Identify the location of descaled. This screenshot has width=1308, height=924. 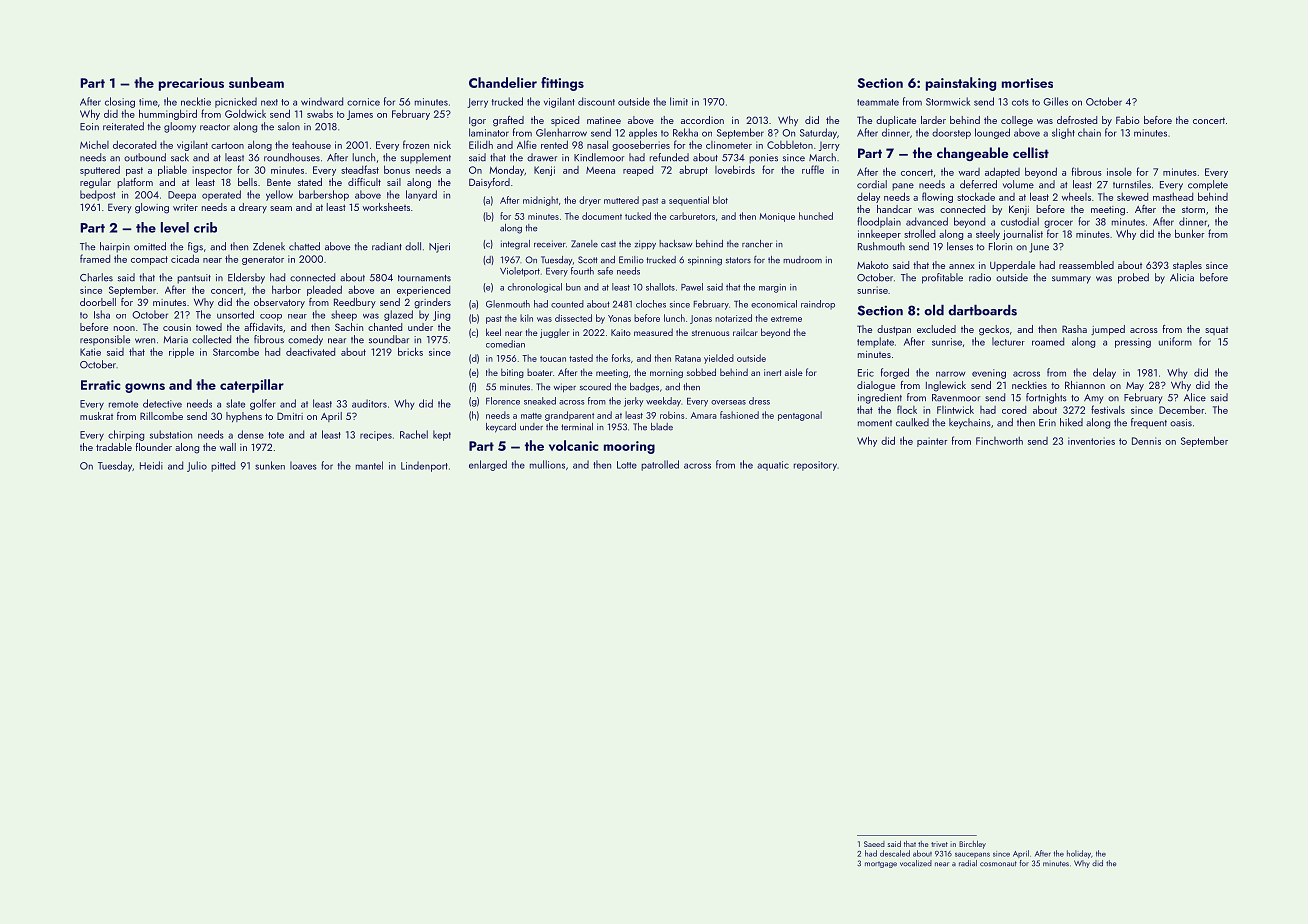
(895, 853).
